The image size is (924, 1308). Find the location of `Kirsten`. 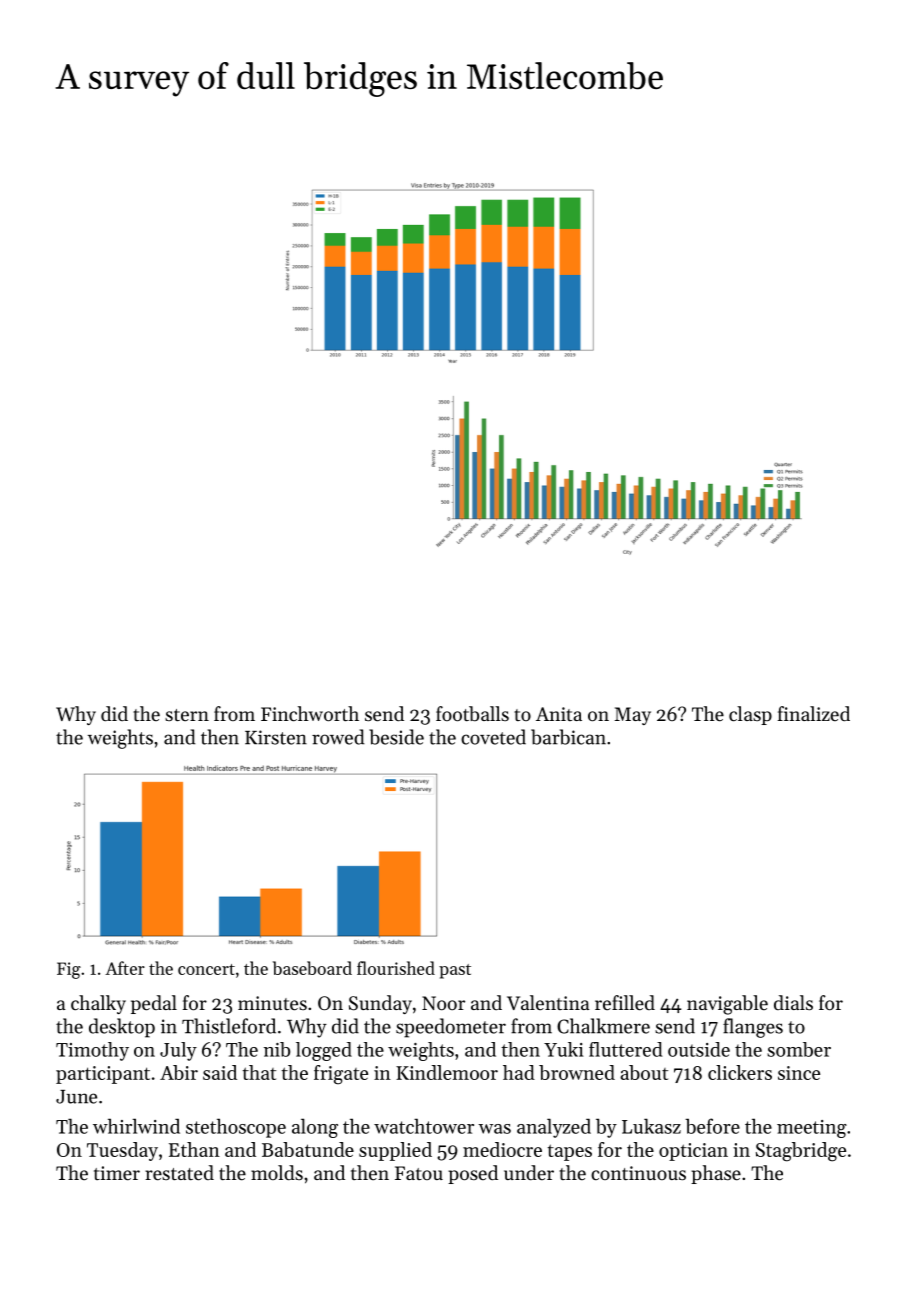

Kirsten is located at coordinates (276, 737).
